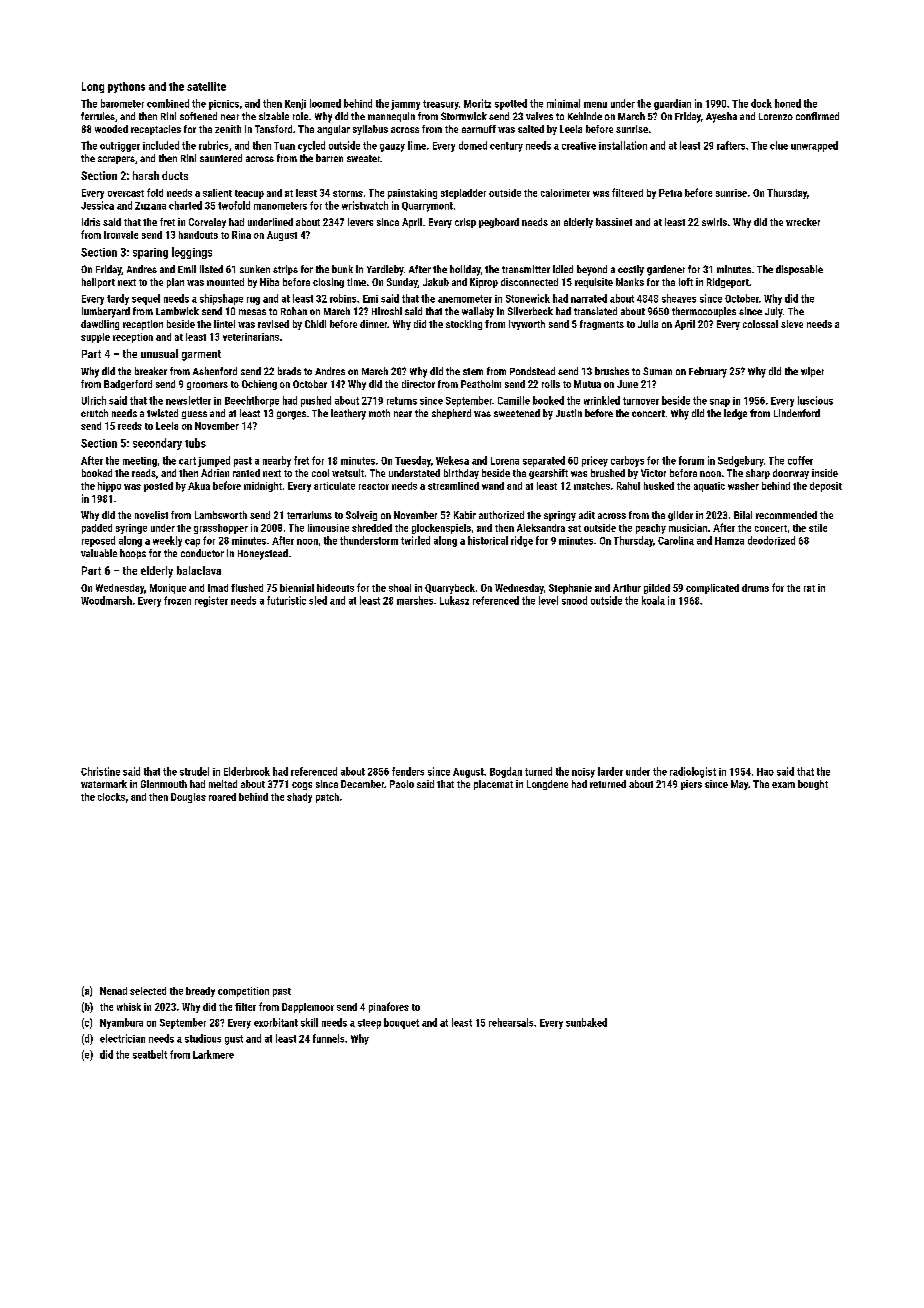  Describe the element at coordinates (206, 86) in the screenshot. I see `satellite` at that location.
